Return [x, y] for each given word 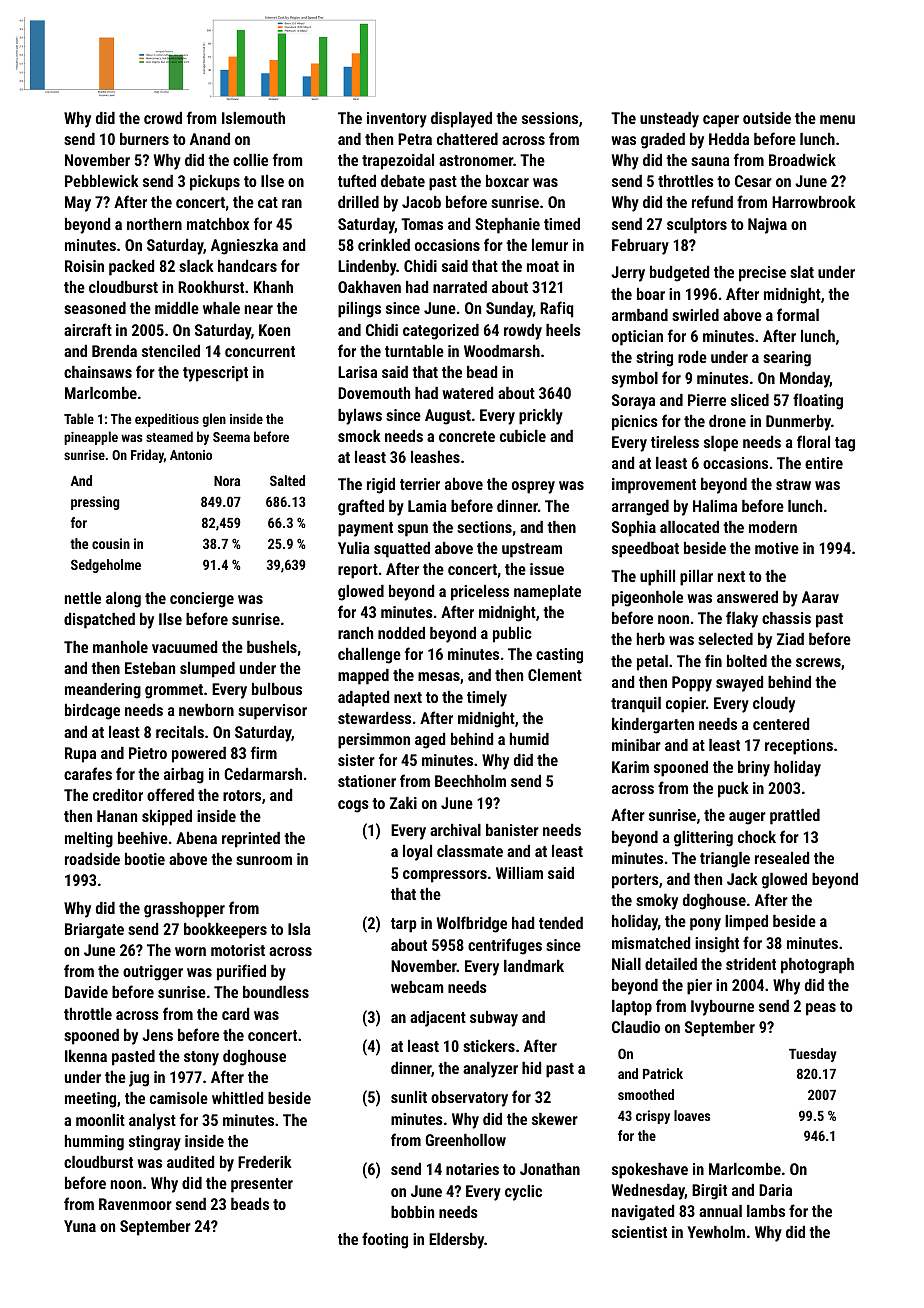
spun [413, 530]
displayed [461, 120]
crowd [163, 118]
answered [747, 597]
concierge [202, 600]
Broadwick [802, 159]
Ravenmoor [135, 1204]
